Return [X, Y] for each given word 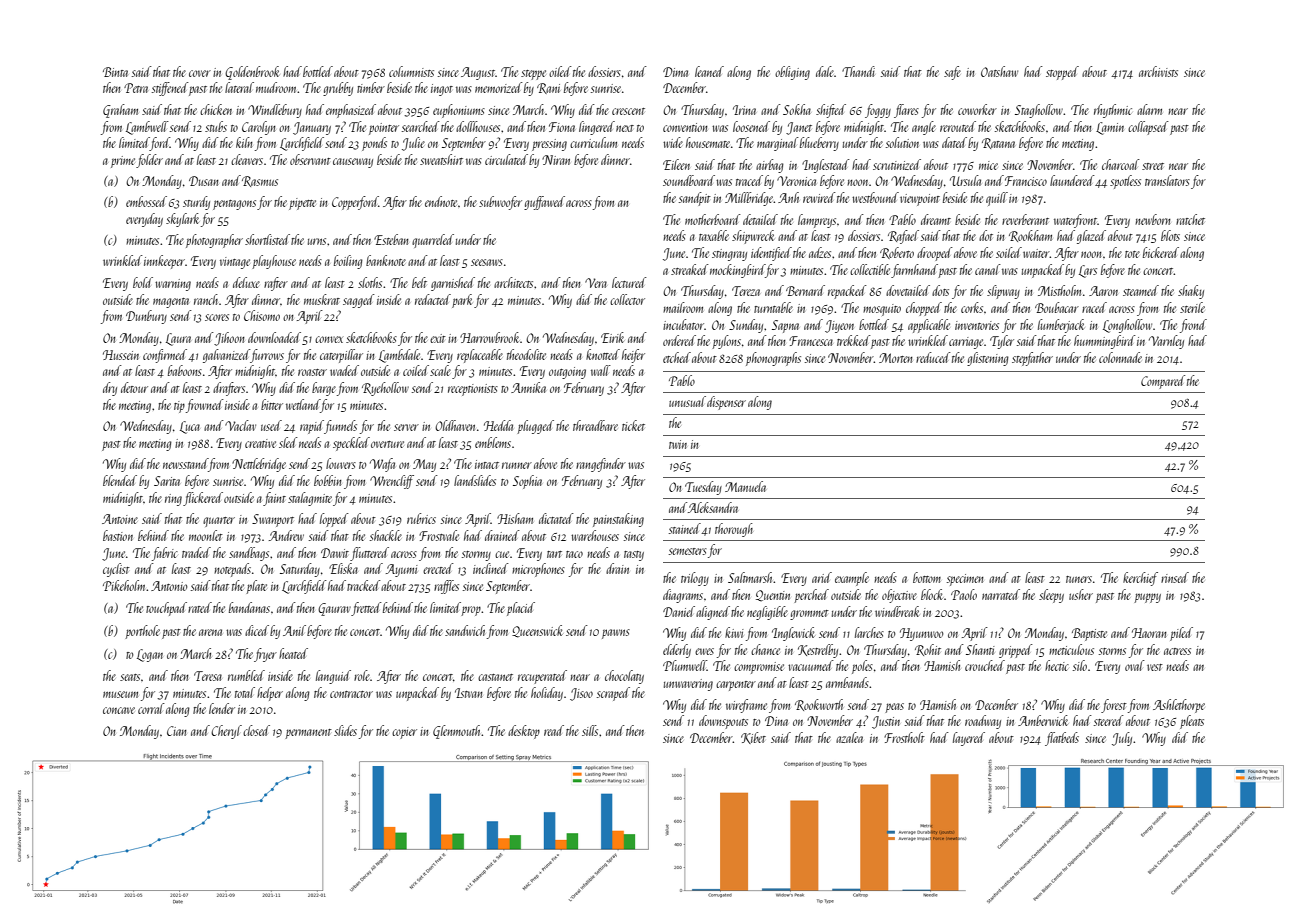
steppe [533, 75]
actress [1177, 651]
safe [952, 73]
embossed [146, 201]
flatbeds [1062, 739]
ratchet [1190, 219]
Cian [177, 731]
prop [471, 611]
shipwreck [753, 237]
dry [110, 389]
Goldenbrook [252, 73]
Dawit [335, 553]
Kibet [753, 738]
